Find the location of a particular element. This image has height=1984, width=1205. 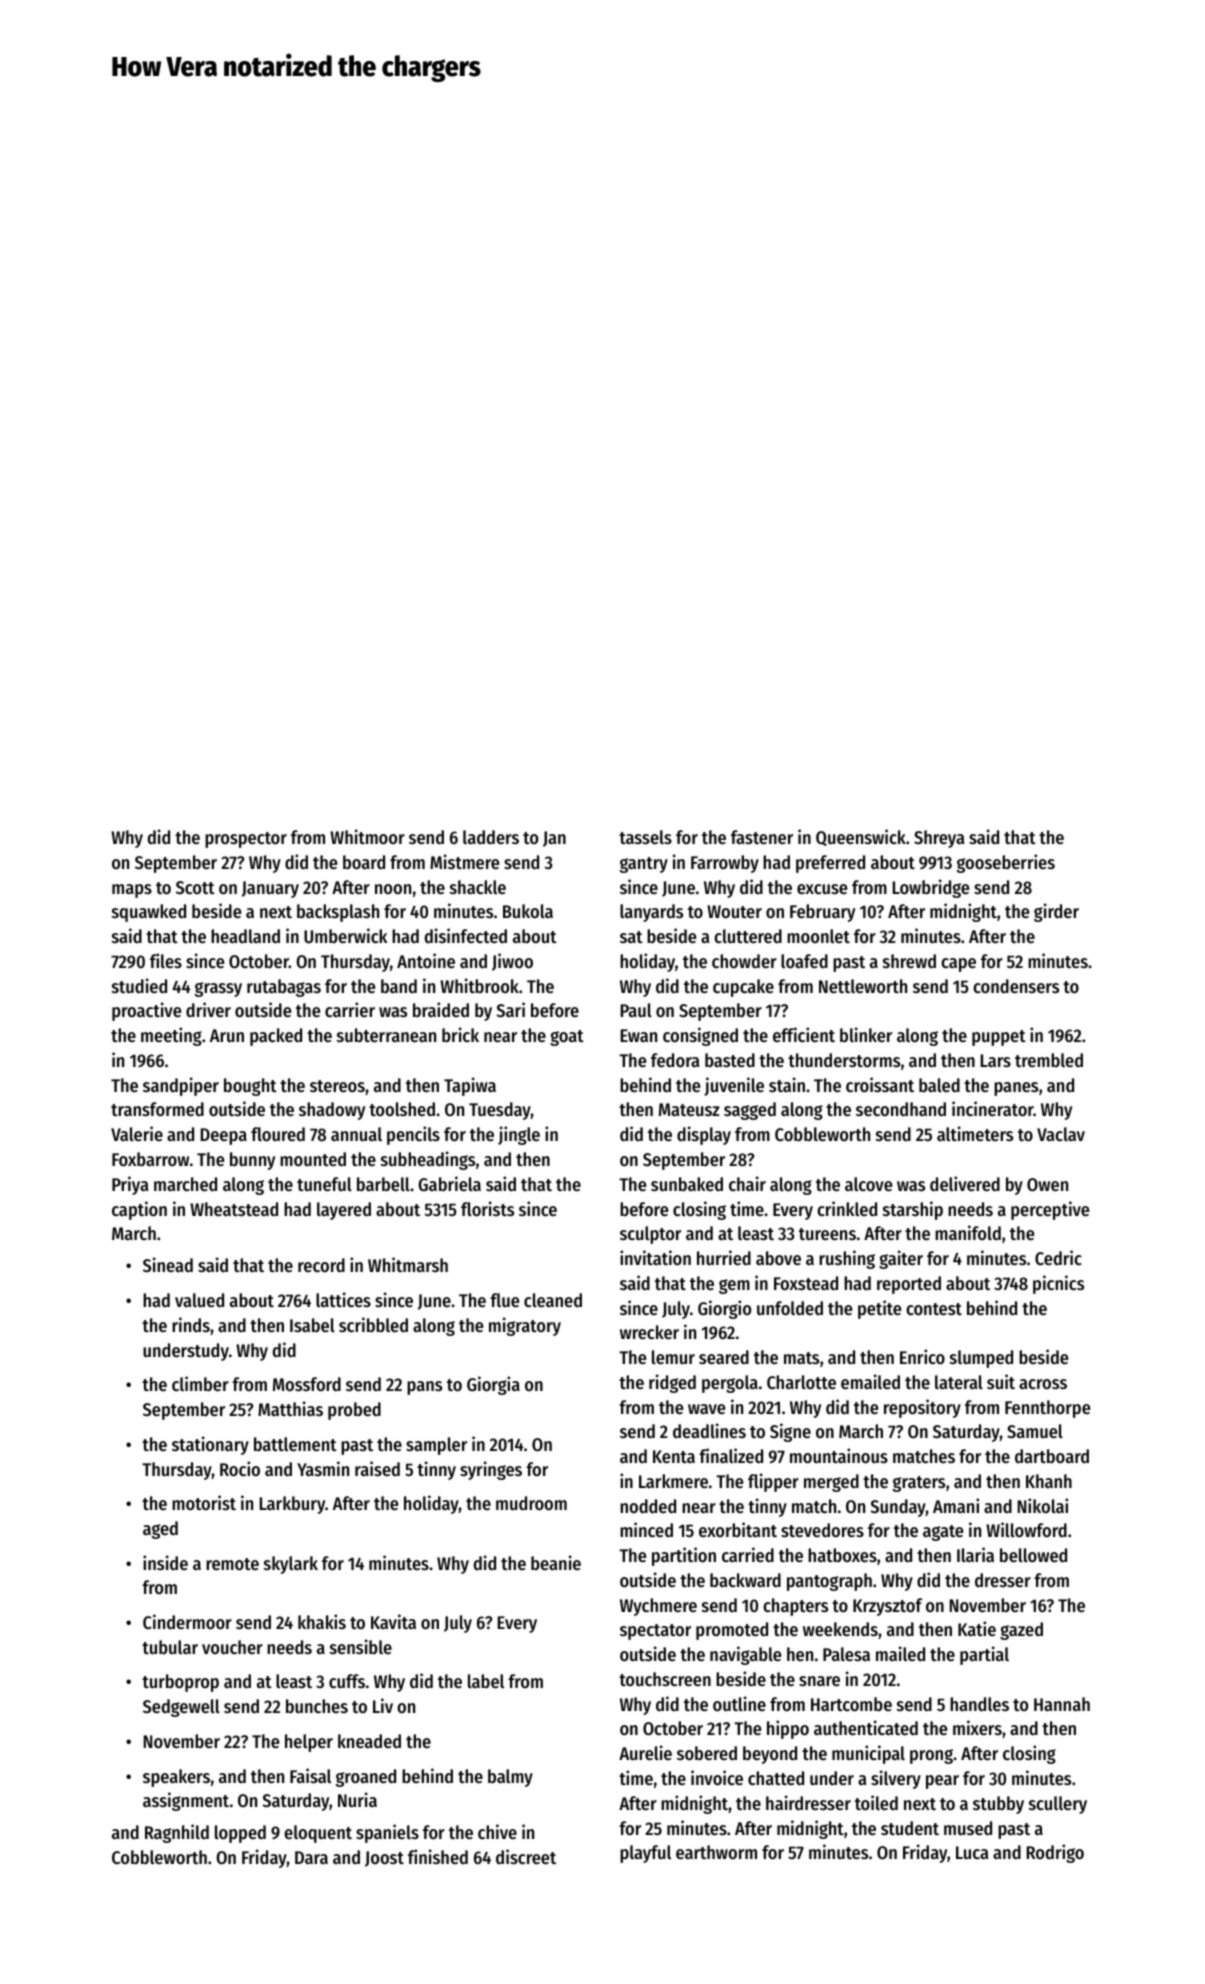

prospector is located at coordinates (246, 840).
